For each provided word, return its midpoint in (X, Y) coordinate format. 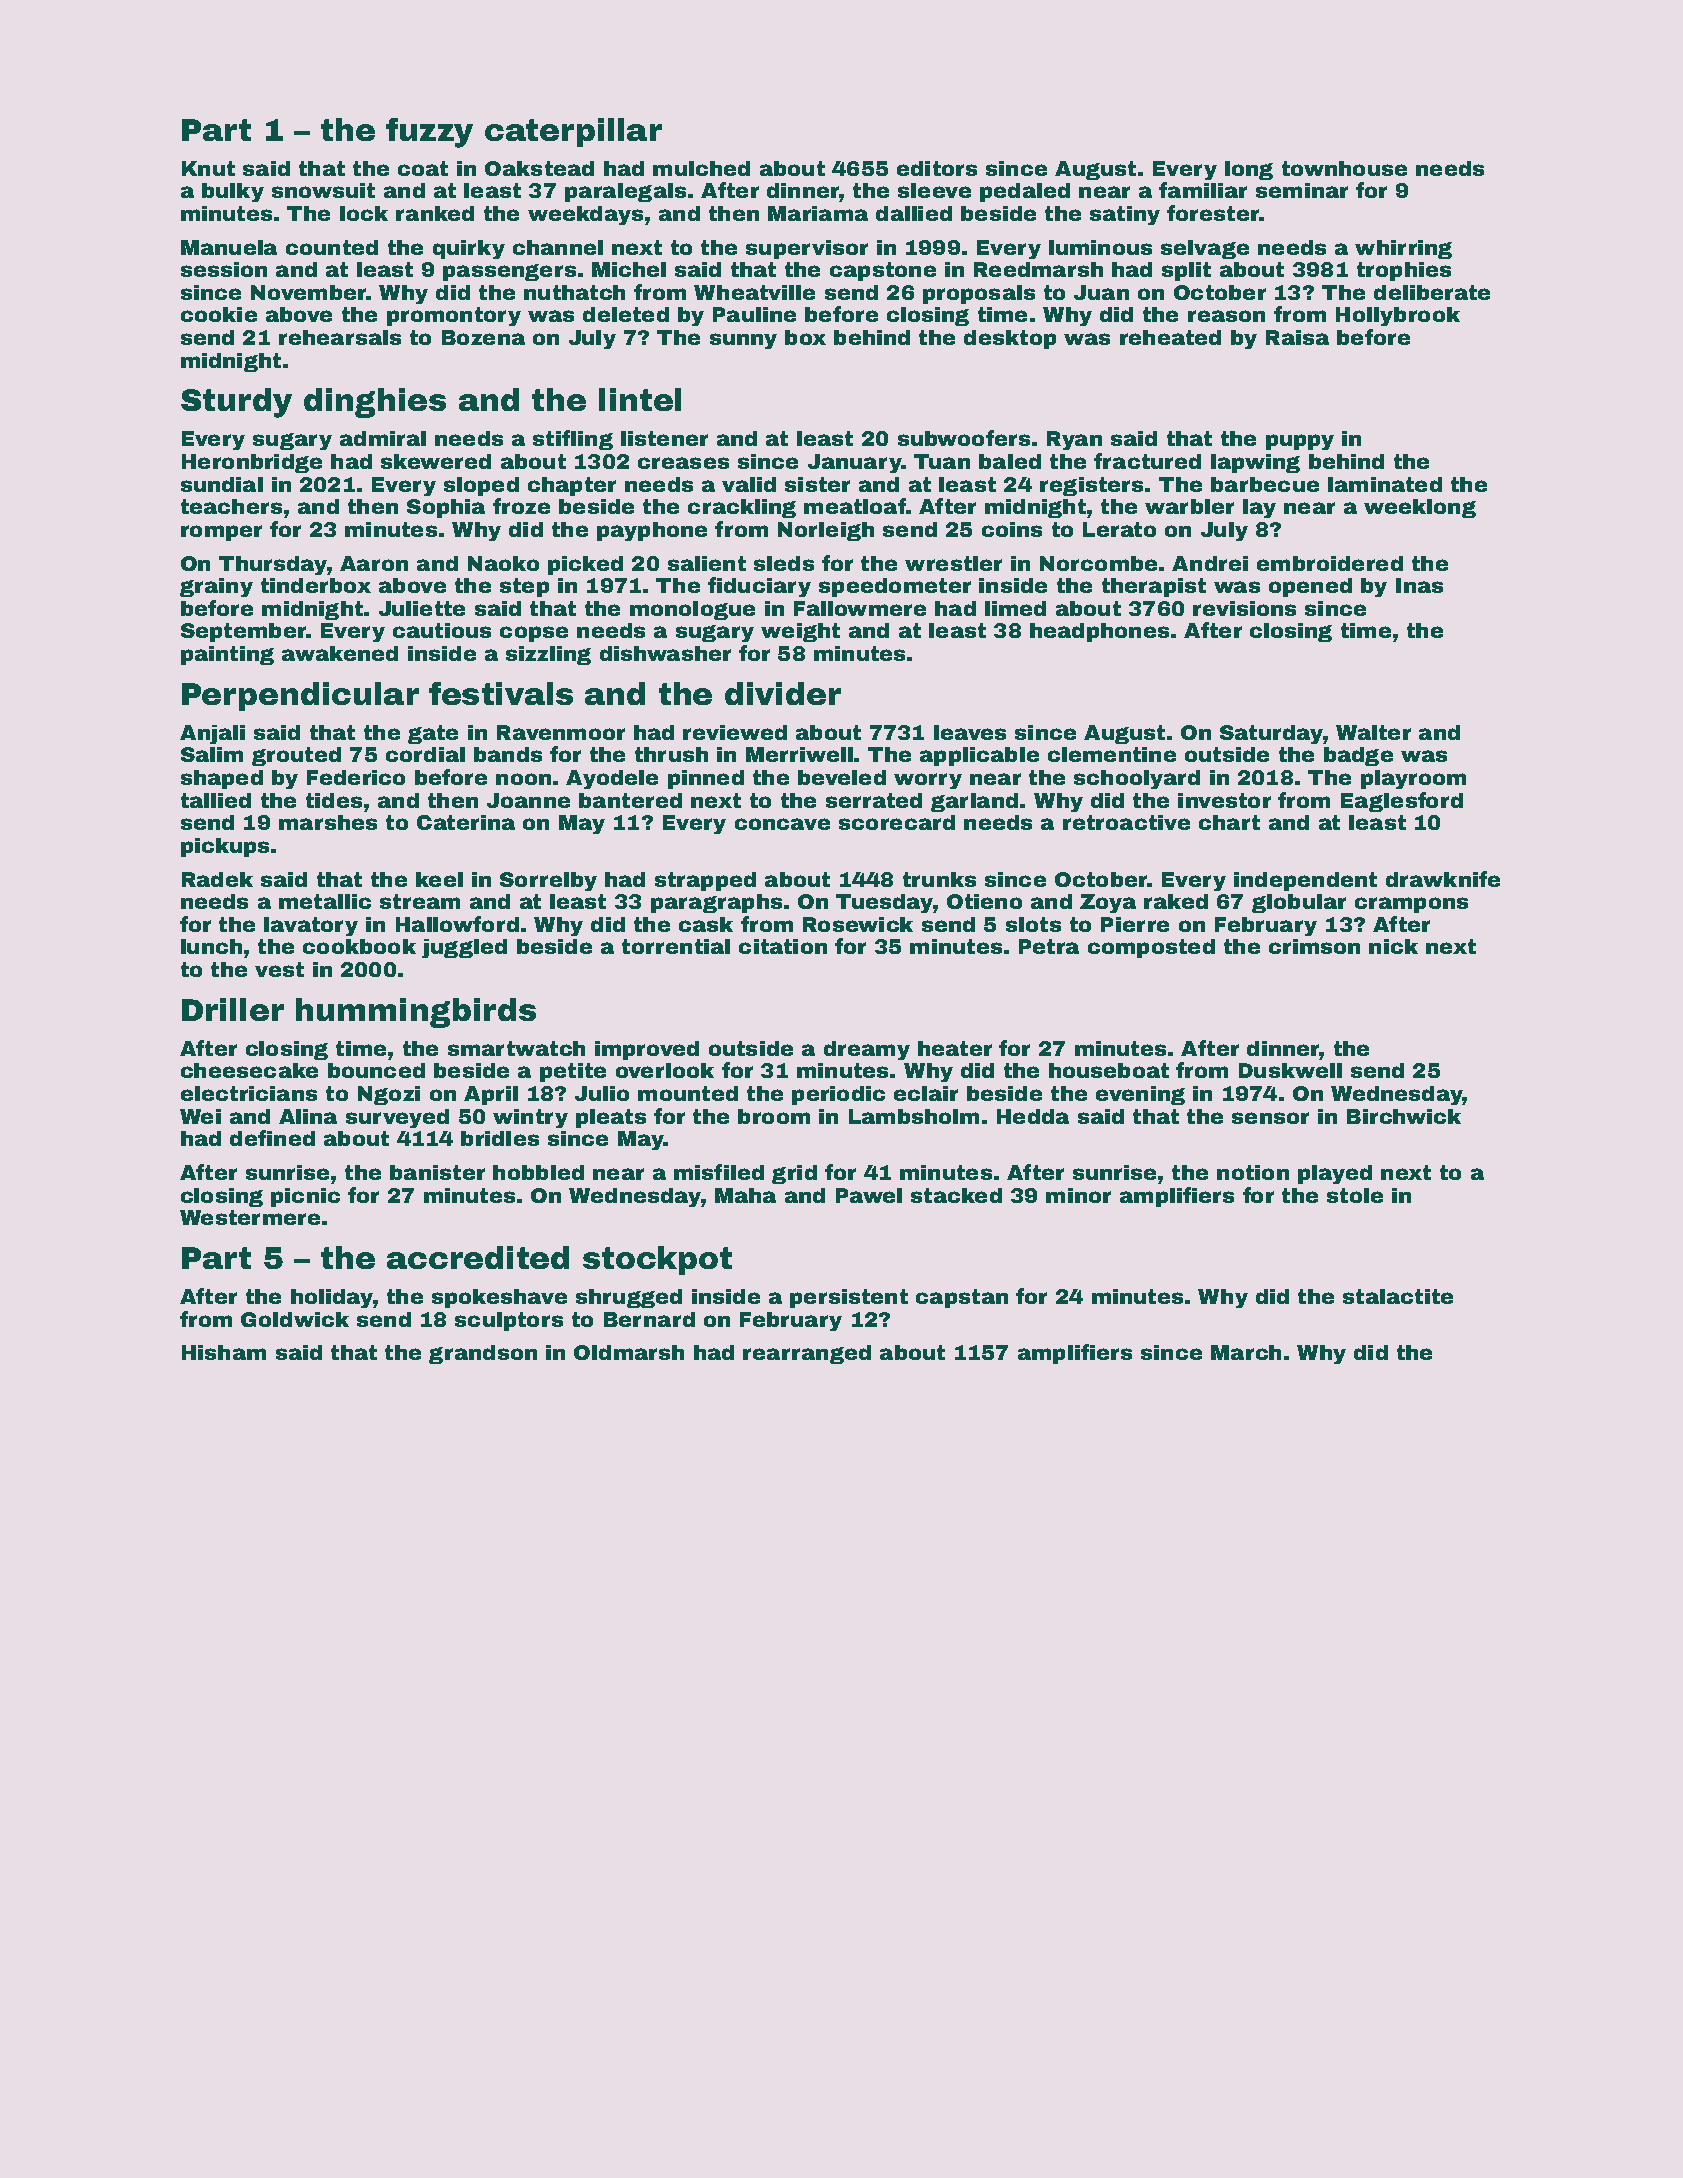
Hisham (224, 1352)
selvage (1205, 249)
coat (423, 168)
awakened (340, 653)
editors (937, 168)
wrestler (953, 563)
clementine (1112, 754)
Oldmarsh (629, 1352)
